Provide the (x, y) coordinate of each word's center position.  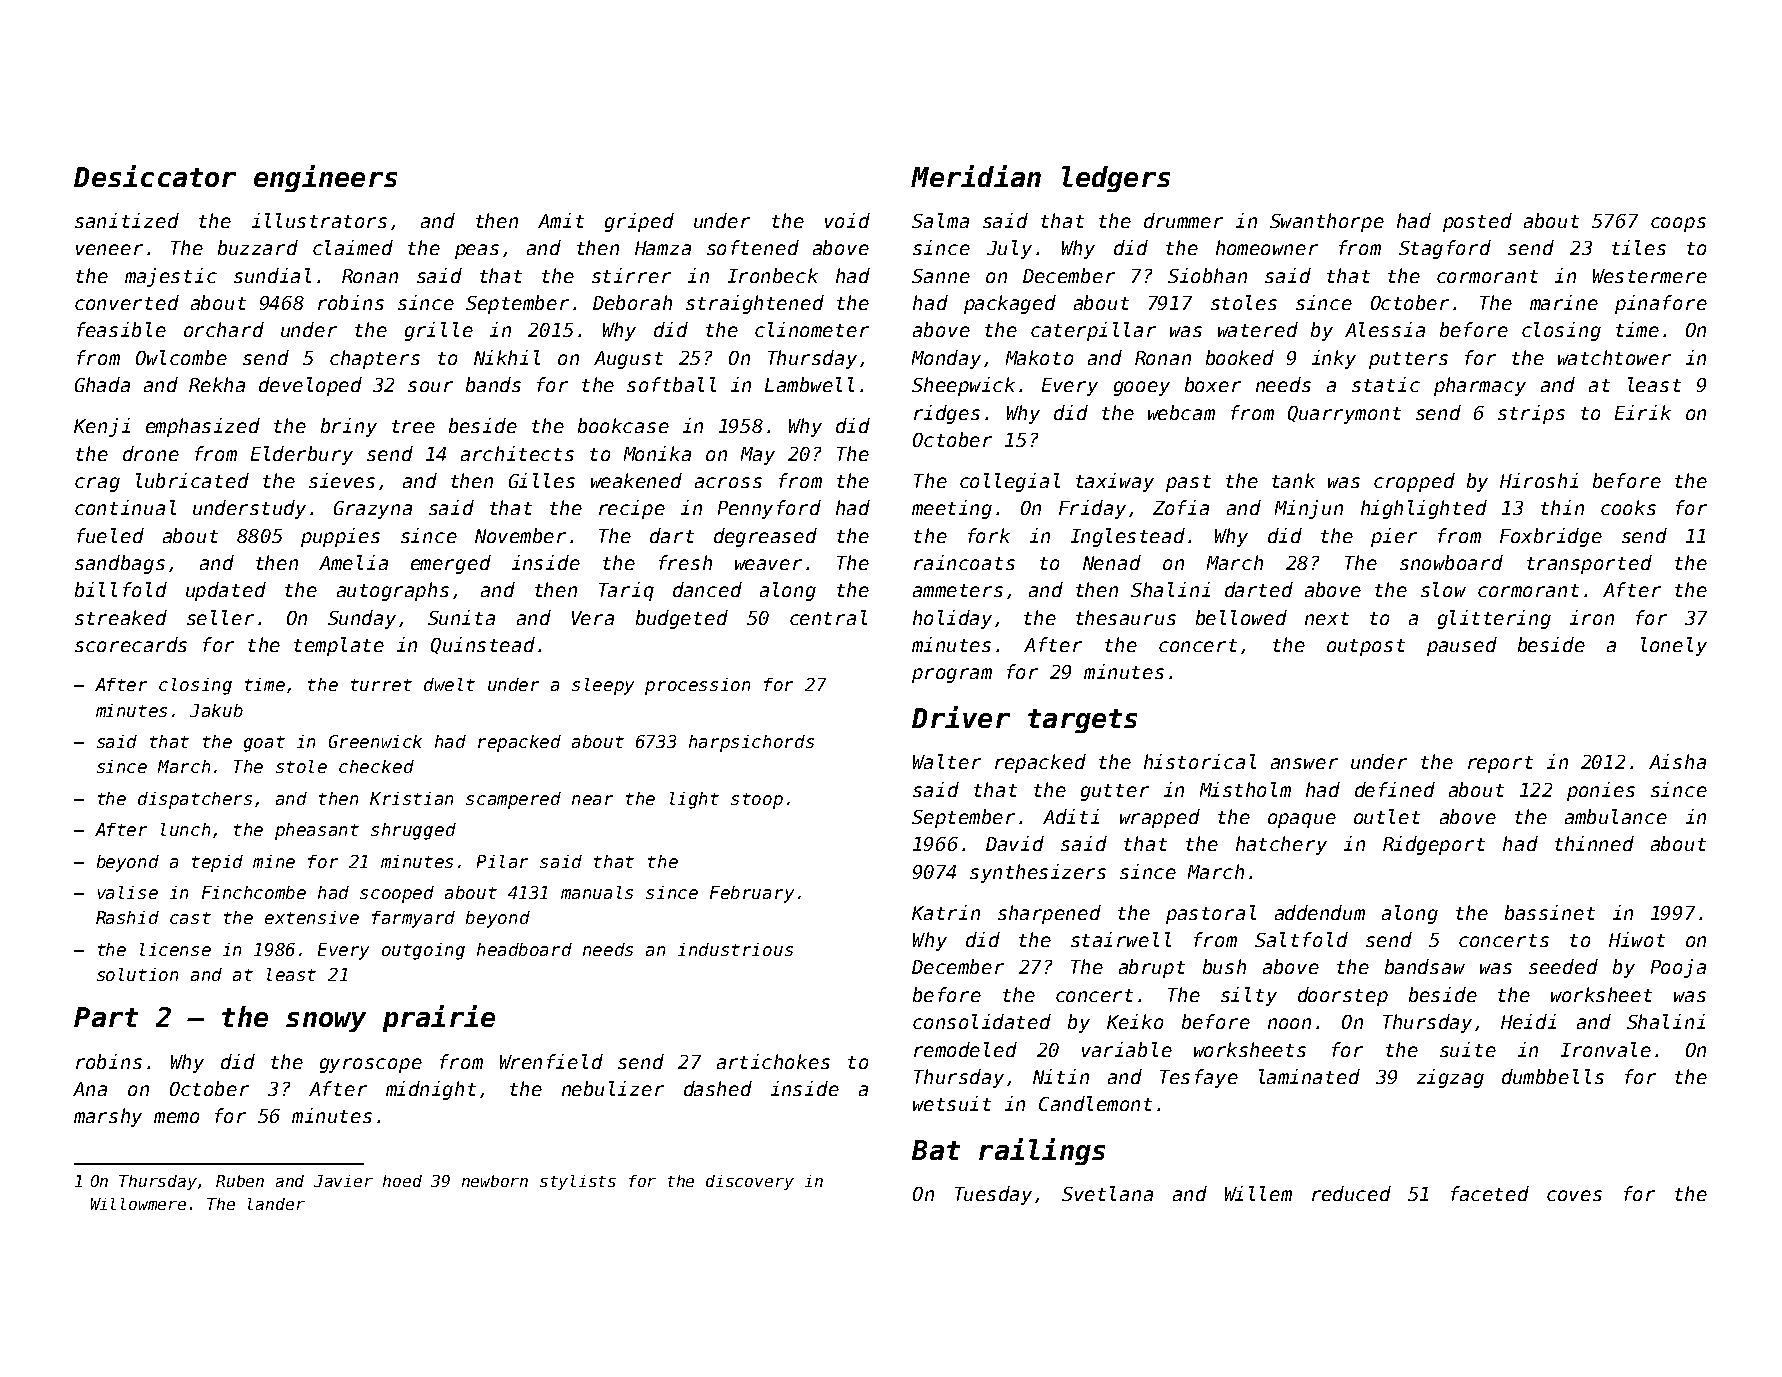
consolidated (982, 1021)
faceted (1490, 1193)
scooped (397, 894)
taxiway (1115, 482)
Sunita (461, 617)
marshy (108, 1117)
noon (1289, 1023)
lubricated (192, 480)
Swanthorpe (1327, 222)
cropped (1414, 482)
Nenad (1112, 562)
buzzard (258, 247)
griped (639, 222)
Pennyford (769, 509)
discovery (750, 1182)
